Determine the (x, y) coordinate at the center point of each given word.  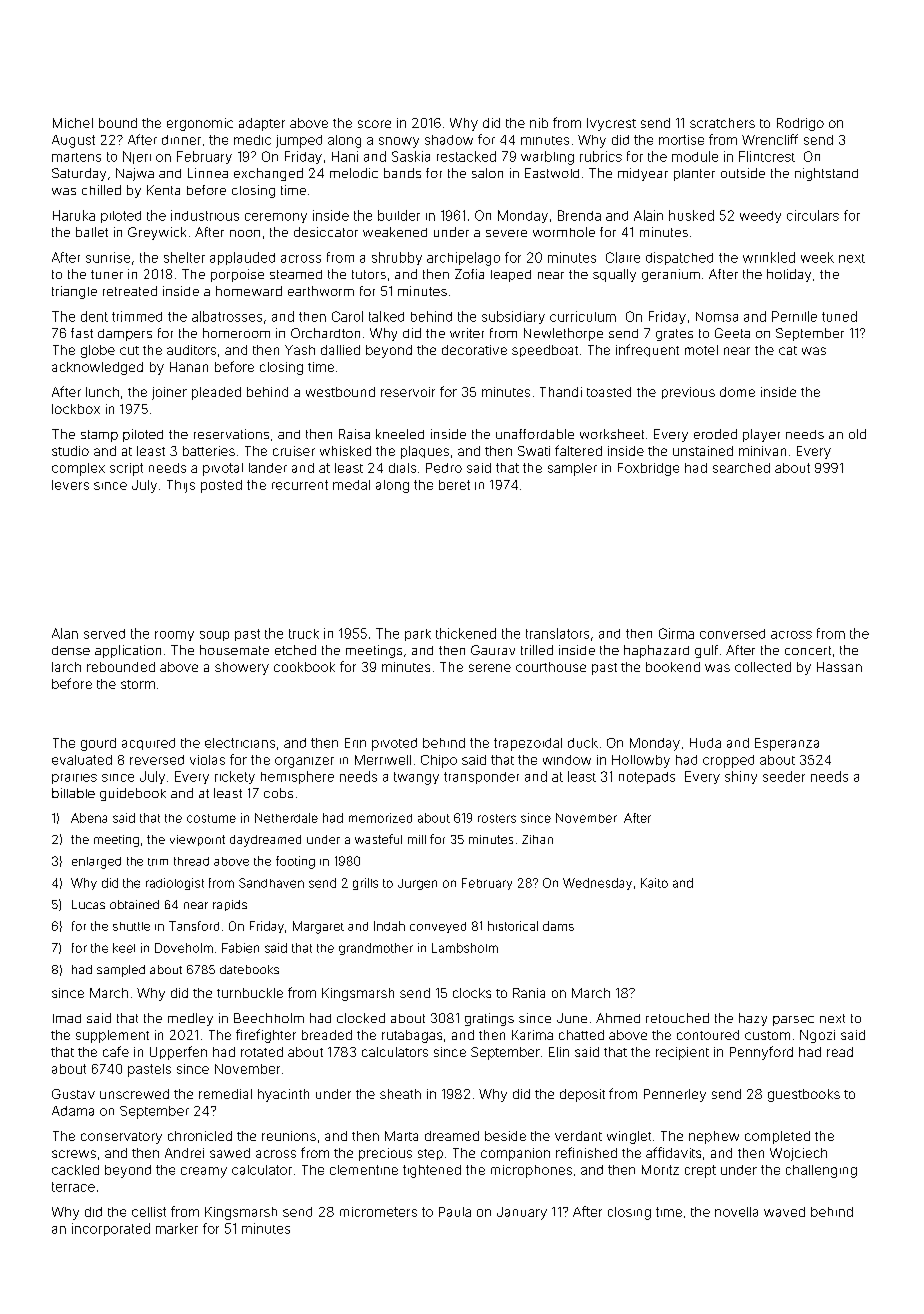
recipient (682, 1053)
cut (129, 350)
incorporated (111, 1229)
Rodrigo (800, 124)
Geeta (732, 333)
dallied (340, 350)
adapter (262, 124)
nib (539, 123)
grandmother (376, 949)
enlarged (96, 863)
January (522, 1213)
